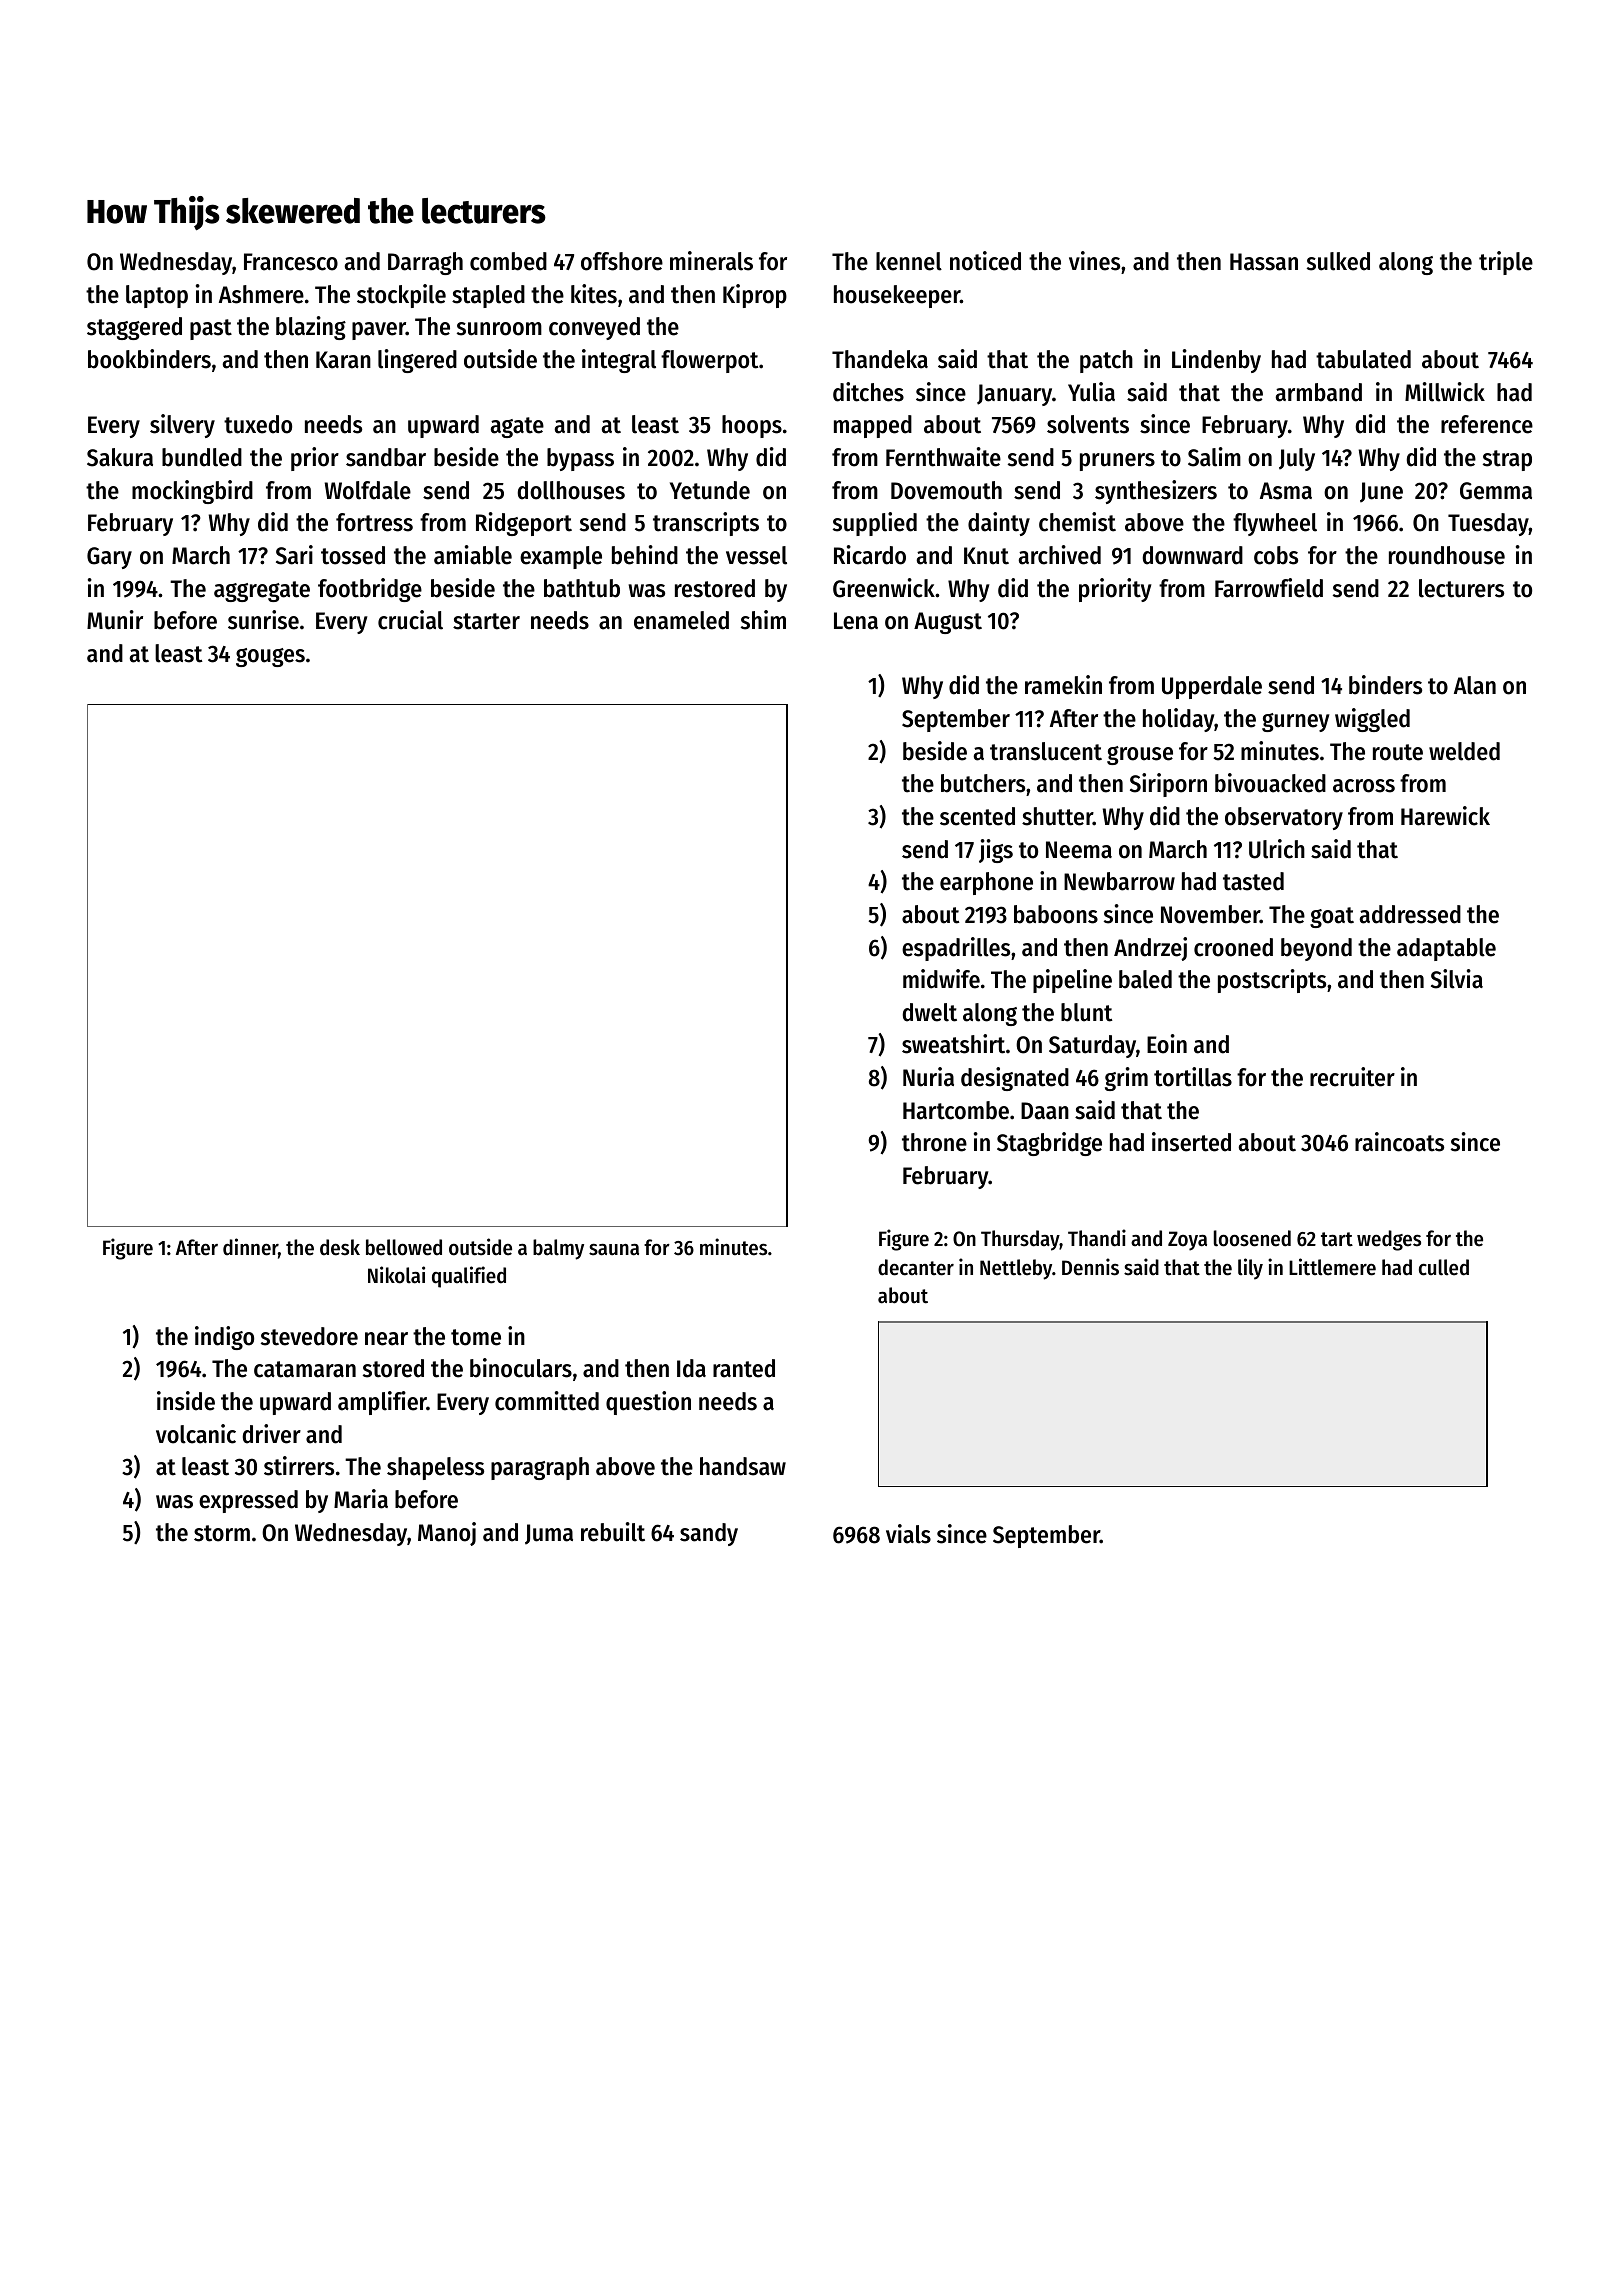  Describe the element at coordinates (1094, 261) in the screenshot. I see `vines` at that location.
